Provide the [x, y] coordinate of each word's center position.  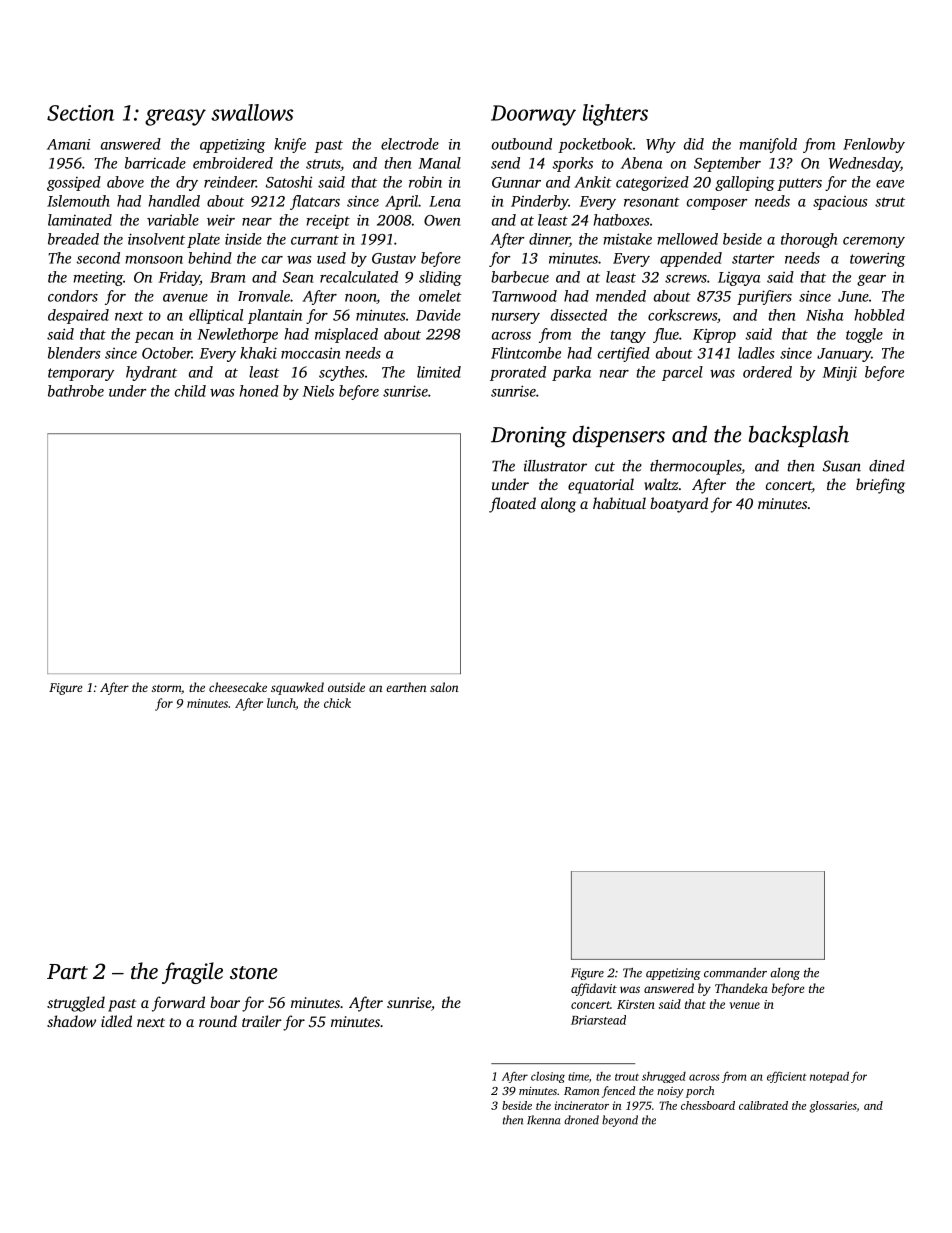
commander [735, 973]
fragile [192, 973]
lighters [615, 115]
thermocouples [695, 467]
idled [116, 1021]
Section [80, 113]
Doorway [533, 115]
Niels [318, 391]
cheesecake [238, 687]
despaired [78, 316]
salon [444, 687]
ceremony [874, 242]
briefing [880, 486]
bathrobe [76, 391]
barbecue [520, 277]
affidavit [594, 989]
